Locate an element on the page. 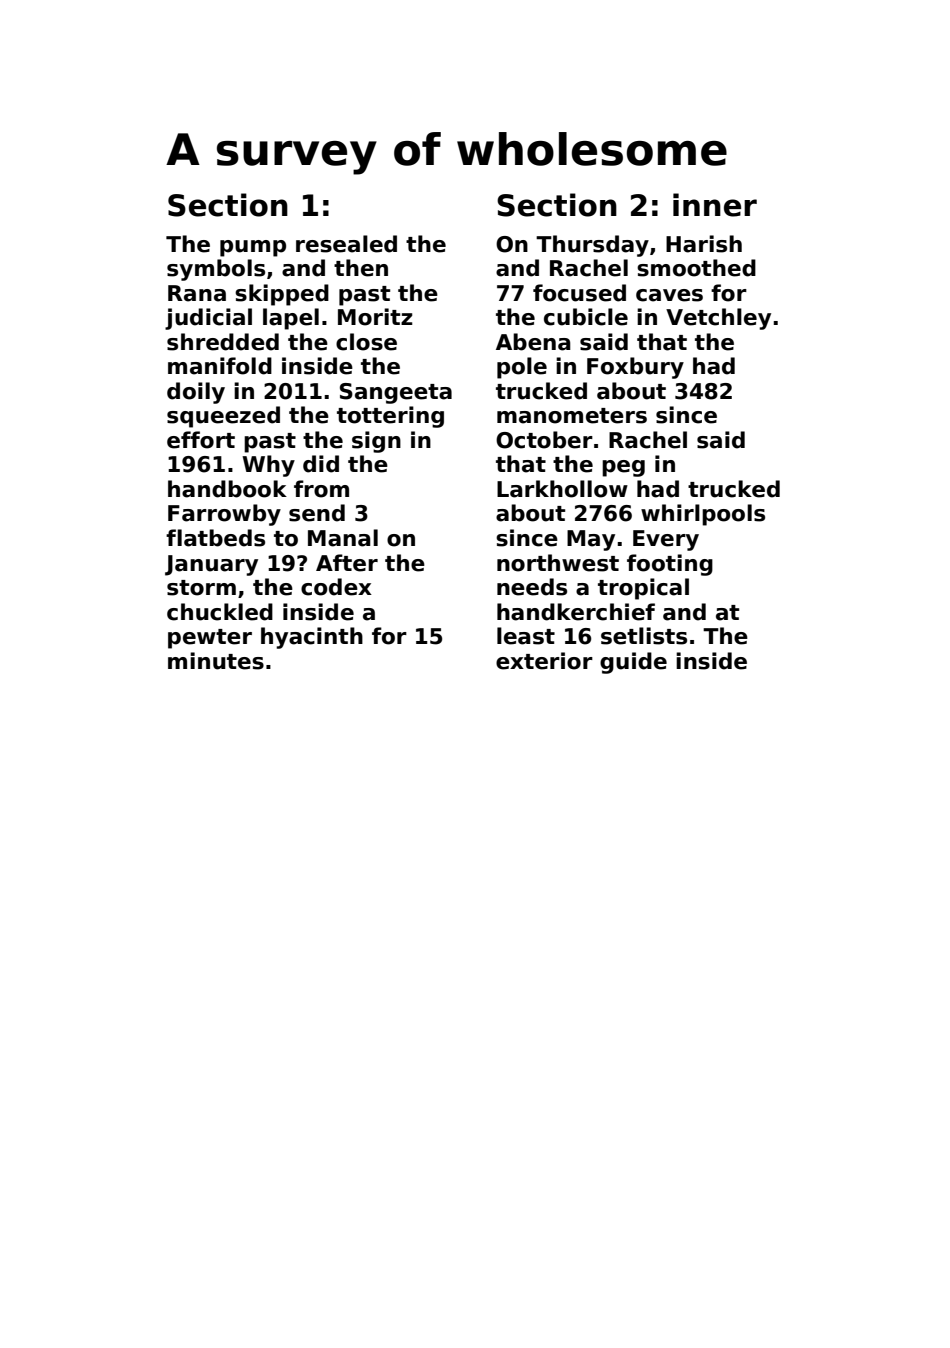 The image size is (950, 1348). shredded is located at coordinates (223, 342).
